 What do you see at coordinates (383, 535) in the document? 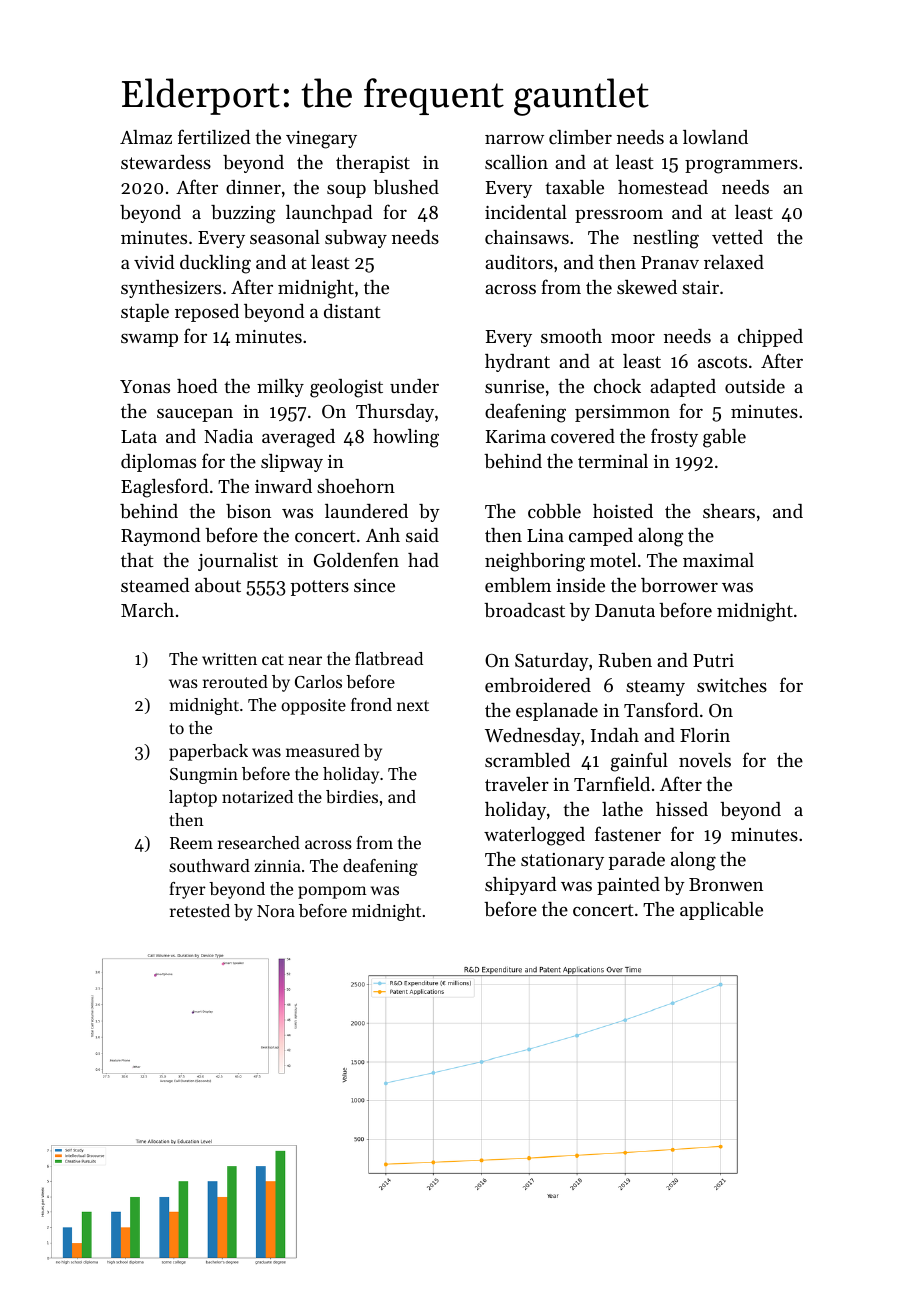
I see `Anh` at bounding box center [383, 535].
